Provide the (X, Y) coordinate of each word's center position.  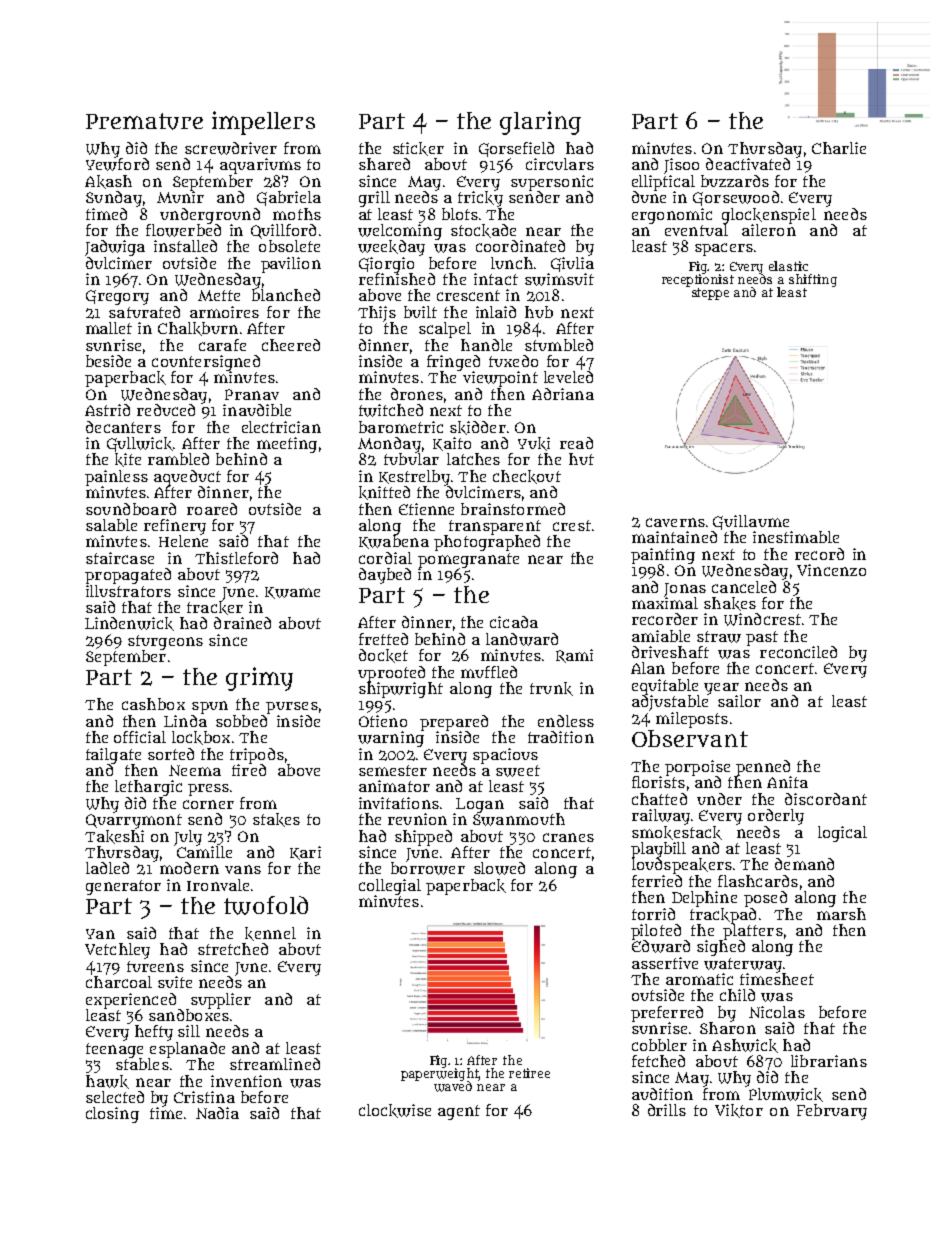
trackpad (723, 916)
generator (123, 887)
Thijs (377, 314)
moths (297, 214)
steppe (710, 294)
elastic (788, 266)
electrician (281, 427)
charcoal (119, 982)
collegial (390, 887)
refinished (397, 279)
